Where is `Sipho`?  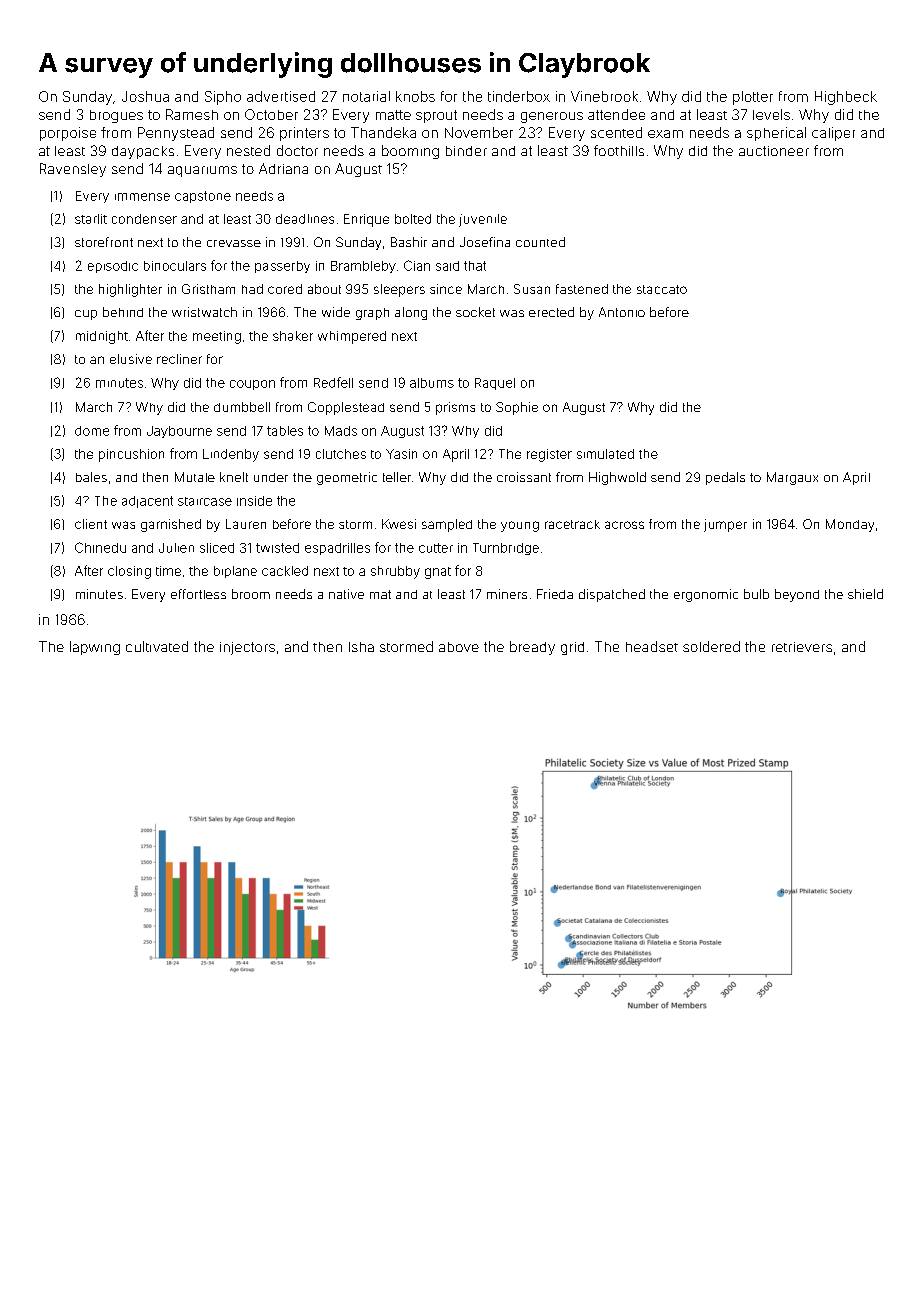 Sipho is located at coordinates (223, 98).
